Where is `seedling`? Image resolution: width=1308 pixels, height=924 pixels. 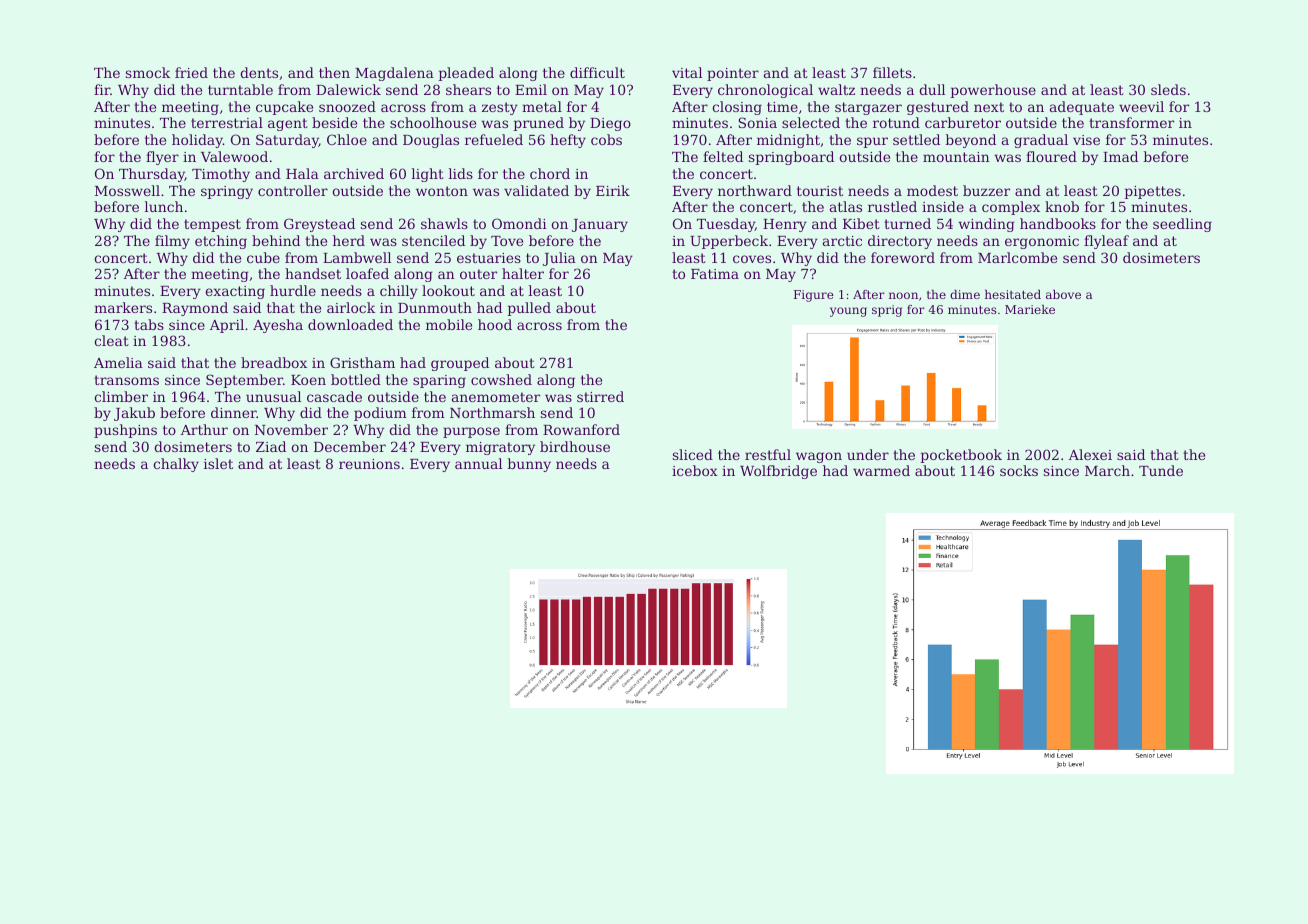 seedling is located at coordinates (1182, 225).
